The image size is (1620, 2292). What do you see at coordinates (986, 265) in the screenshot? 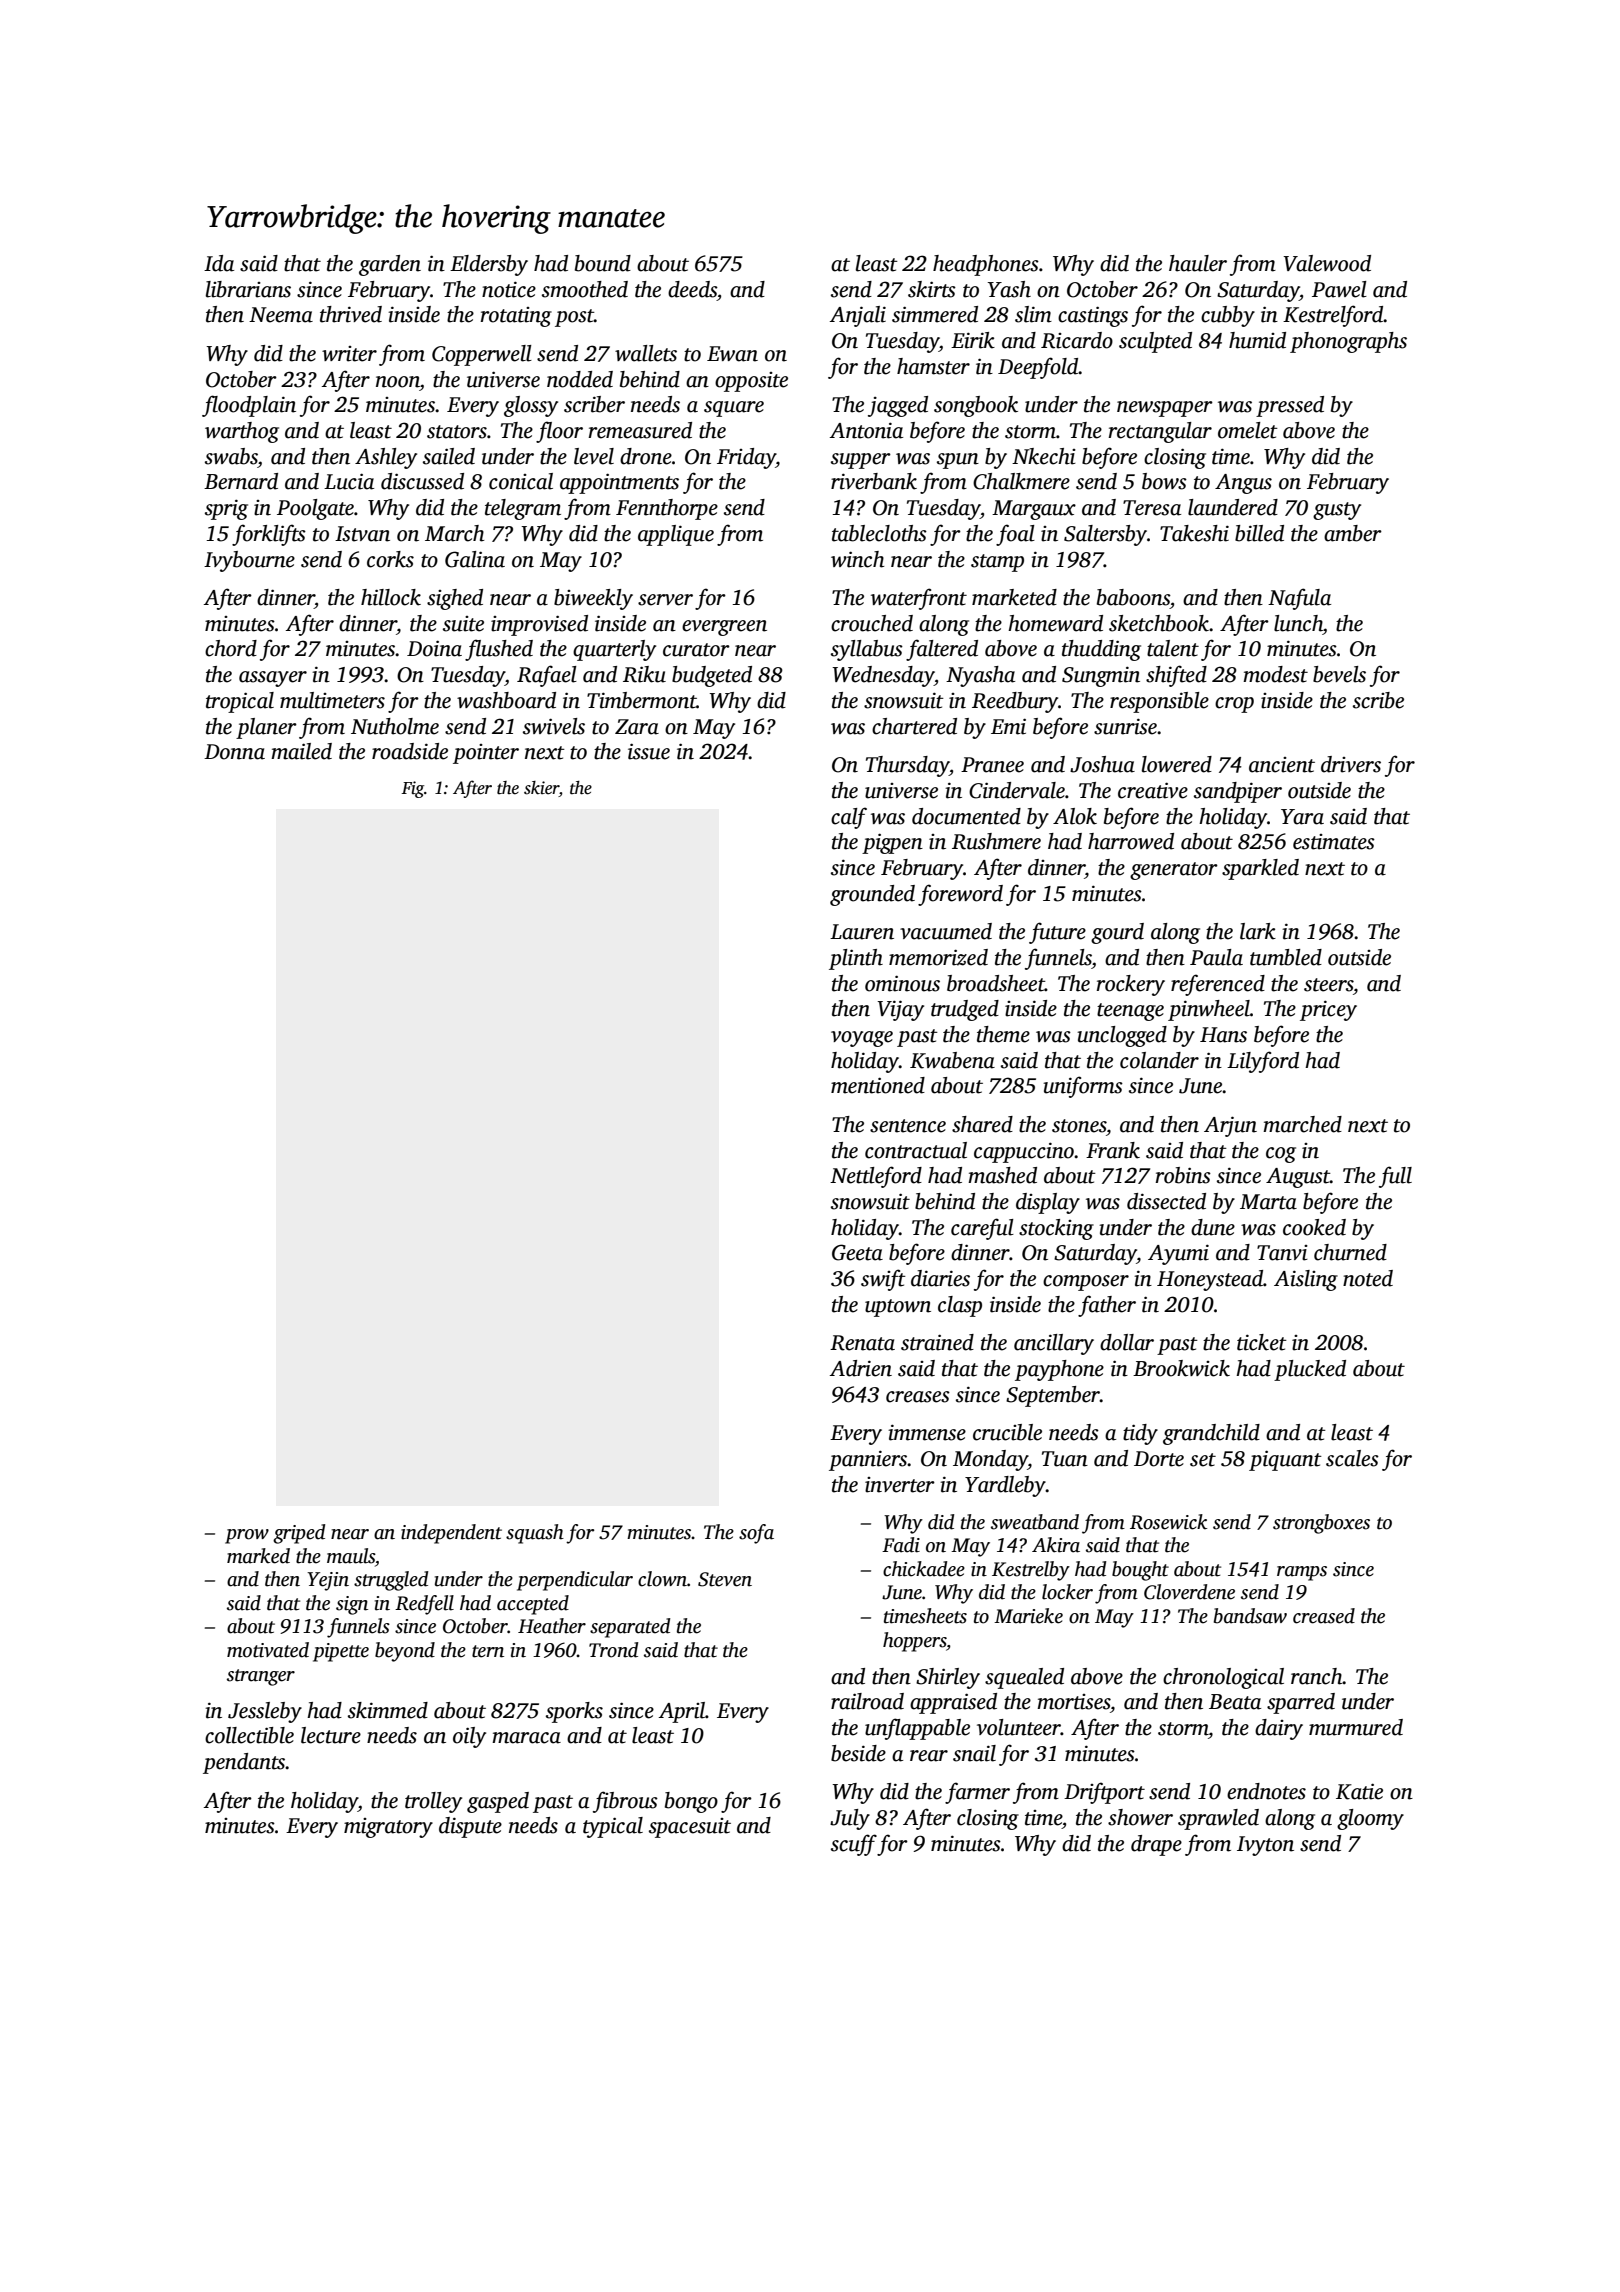
I see `headphones` at bounding box center [986, 265].
